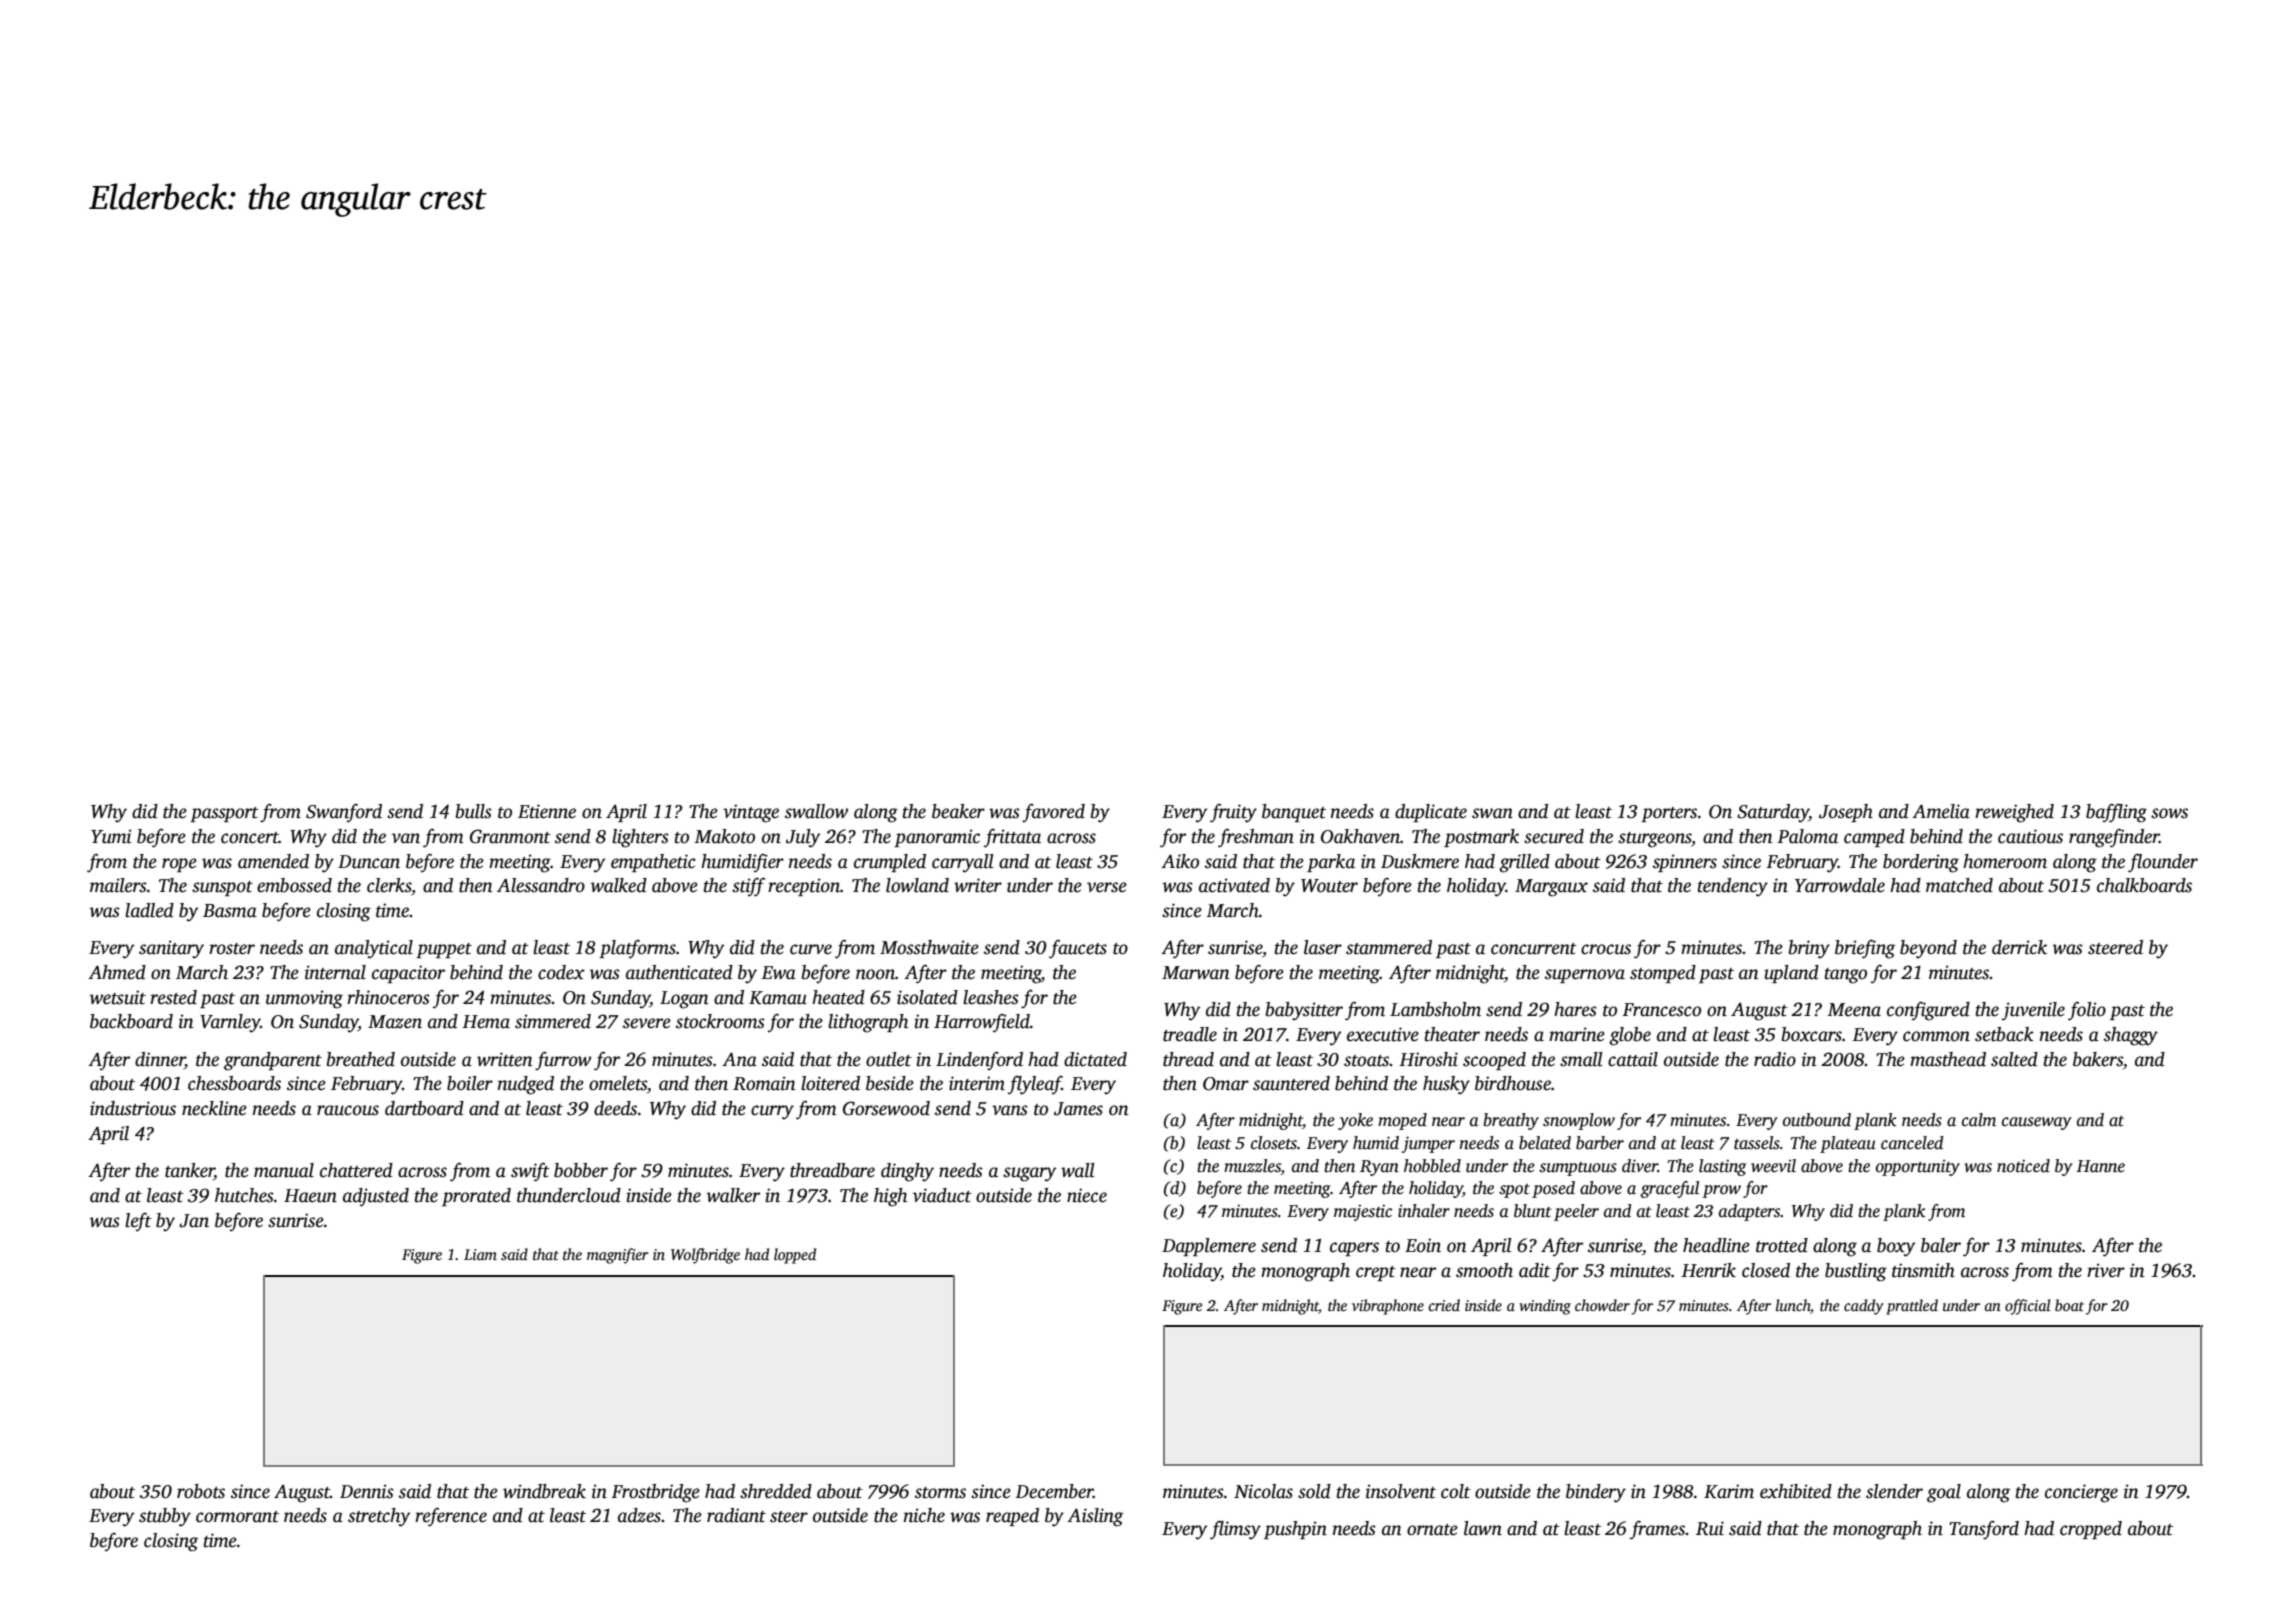 This image has height=1620, width=2292. What do you see at coordinates (1864, 1307) in the image?
I see `caddy` at bounding box center [1864, 1307].
